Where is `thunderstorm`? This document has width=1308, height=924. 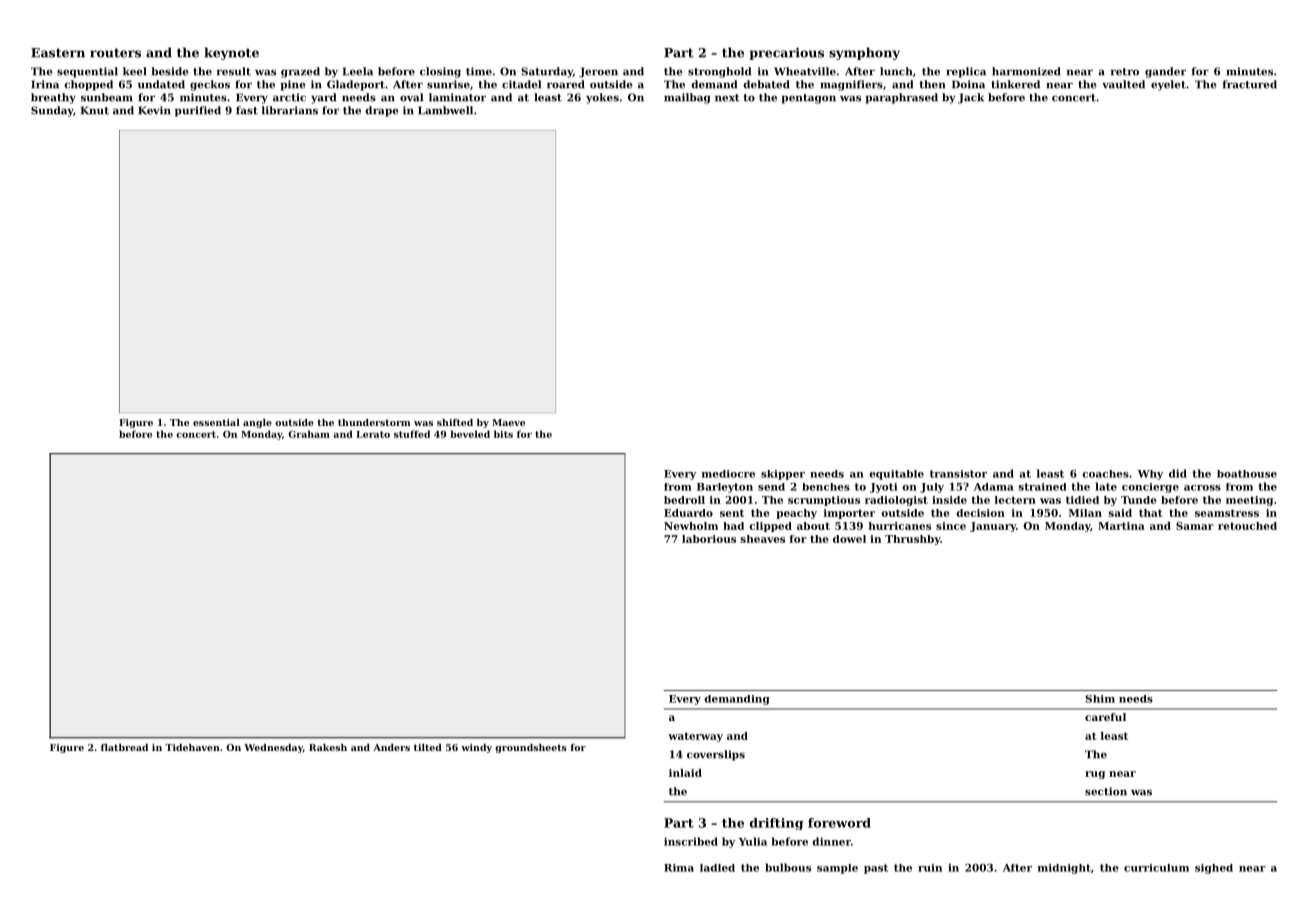
thunderstorm is located at coordinates (374, 422).
